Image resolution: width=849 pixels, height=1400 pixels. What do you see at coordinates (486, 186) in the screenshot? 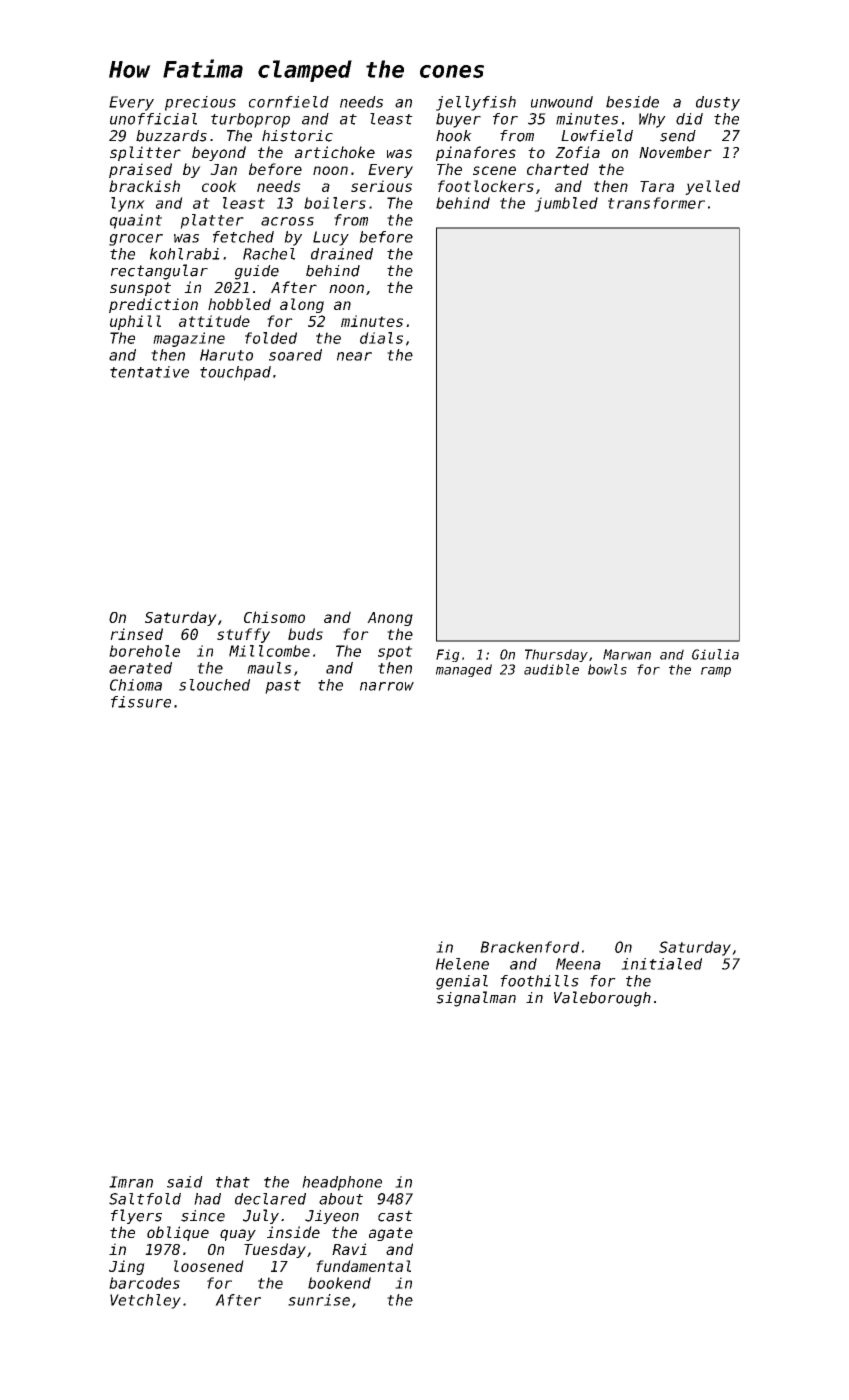
I see `footlockers` at bounding box center [486, 186].
